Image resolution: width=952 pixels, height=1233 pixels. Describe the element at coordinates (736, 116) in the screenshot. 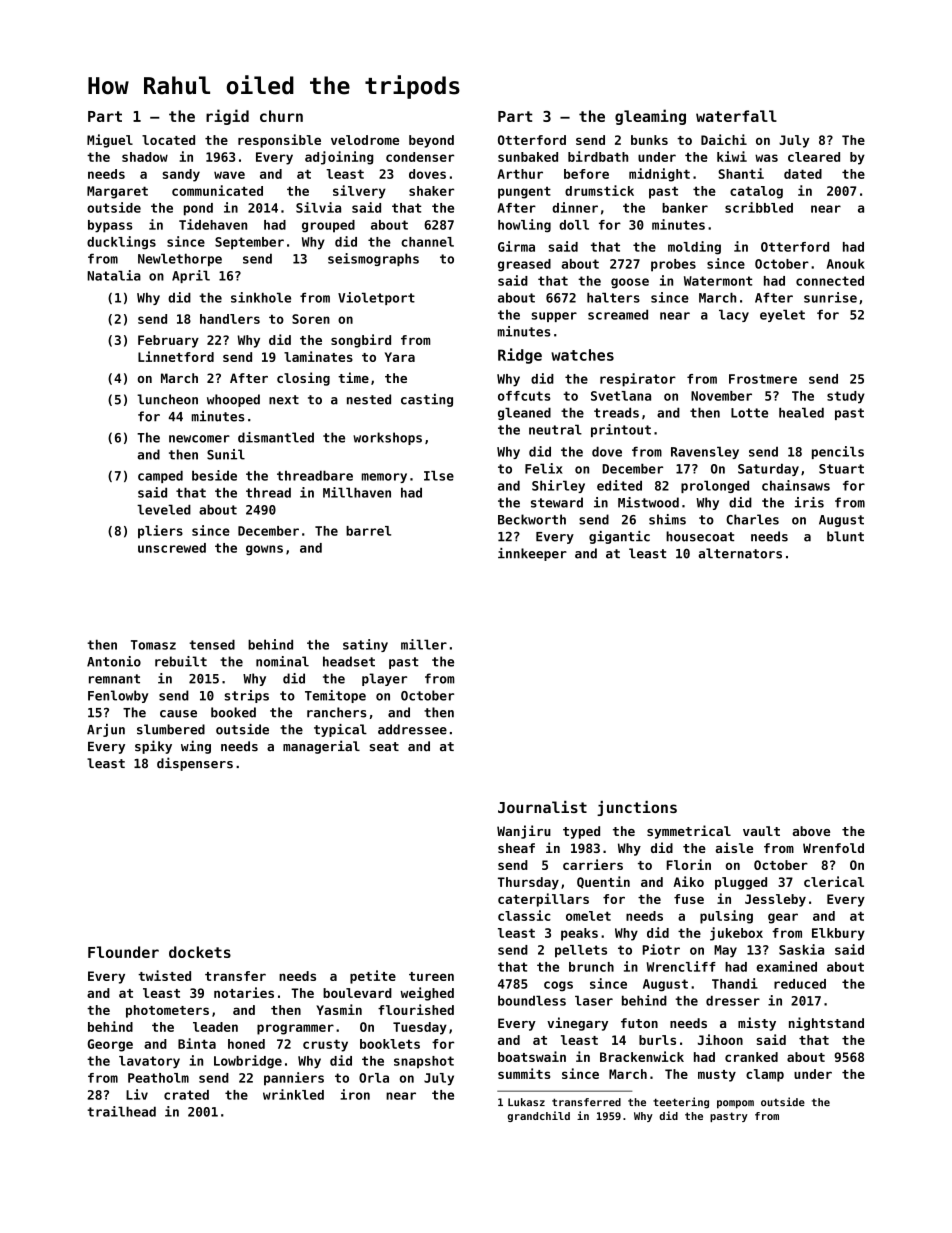

I see `waterfall` at that location.
